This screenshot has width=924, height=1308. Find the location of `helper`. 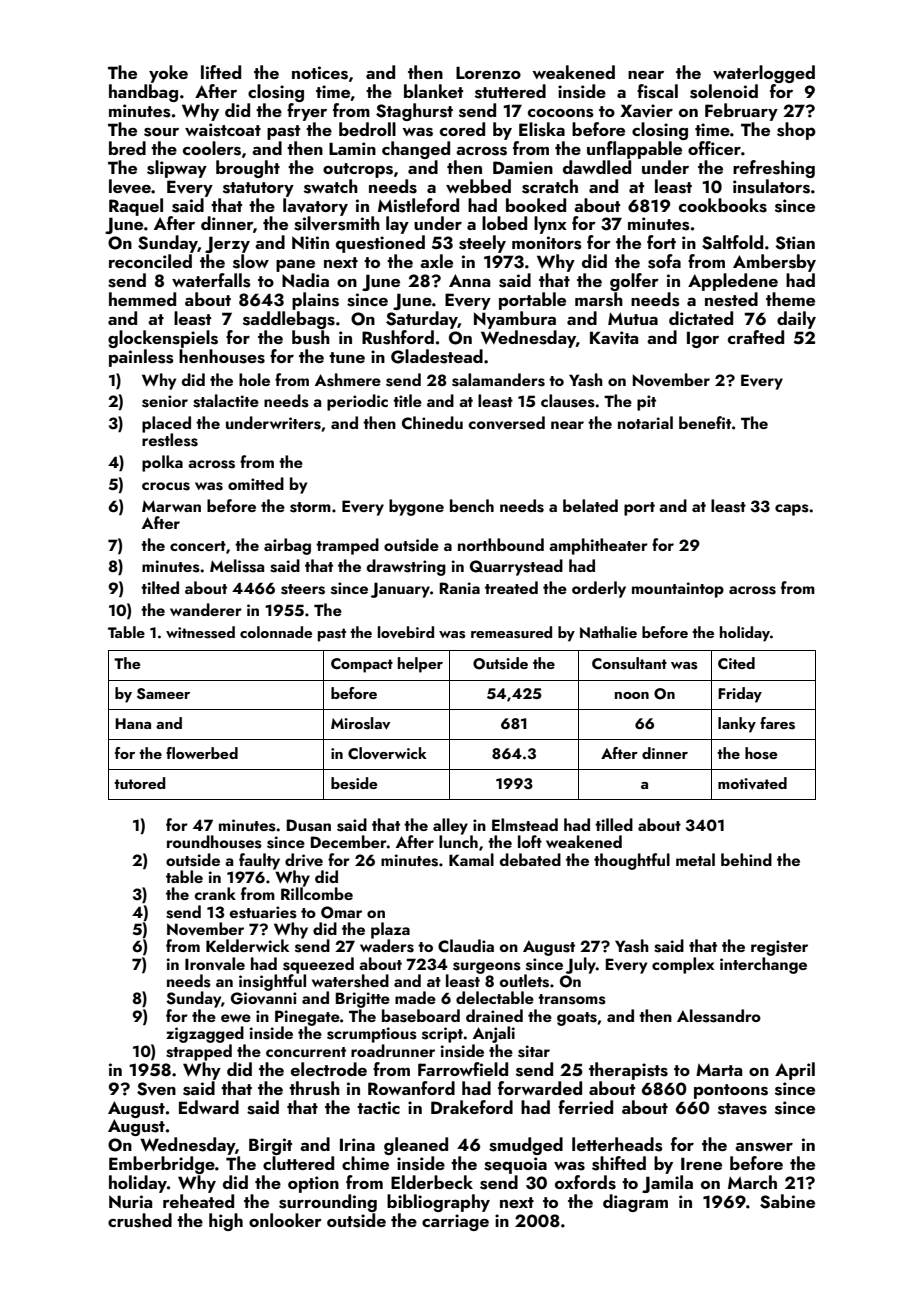

helper is located at coordinates (420, 665).
